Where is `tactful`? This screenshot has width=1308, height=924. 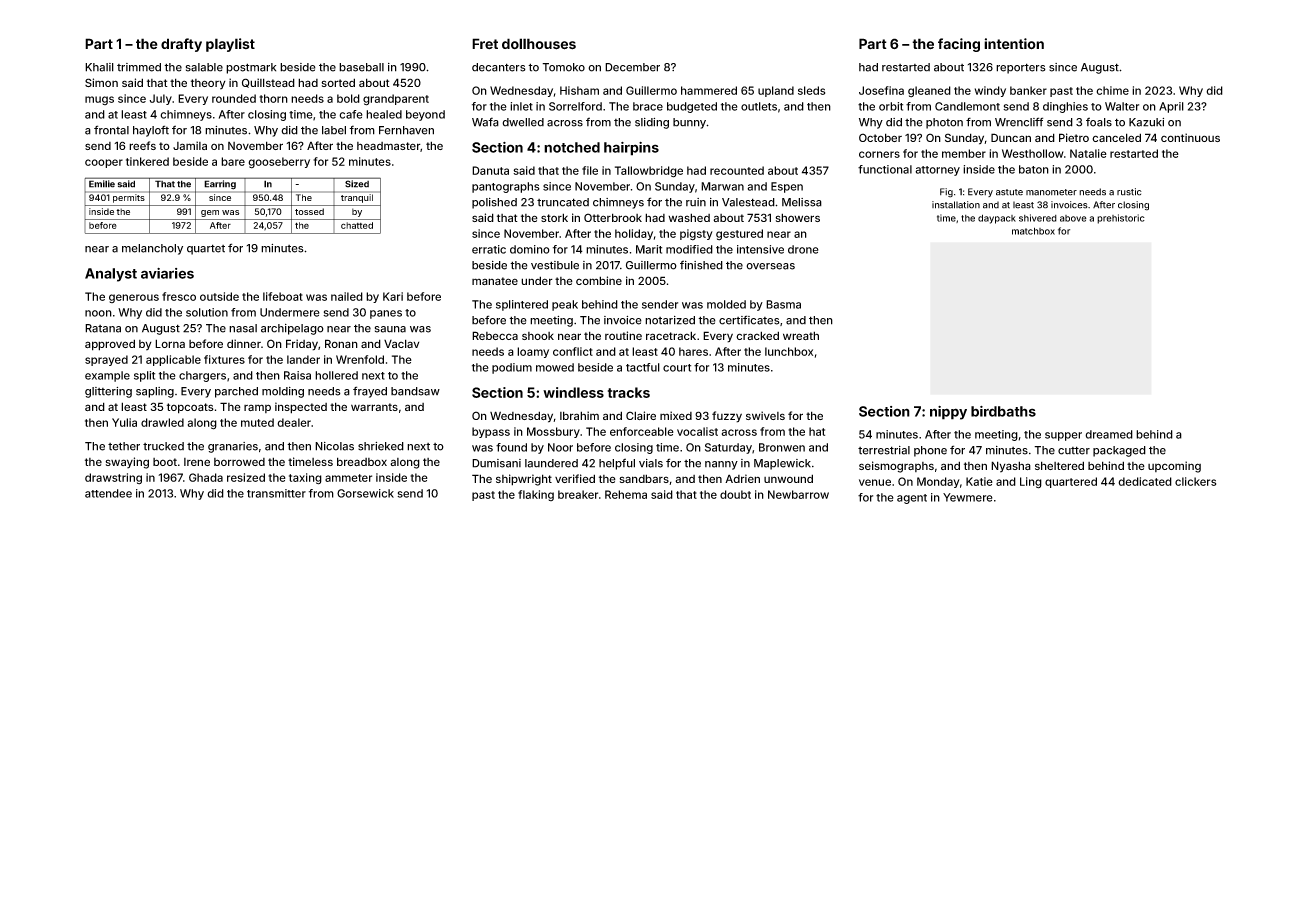
tactful is located at coordinates (643, 367).
